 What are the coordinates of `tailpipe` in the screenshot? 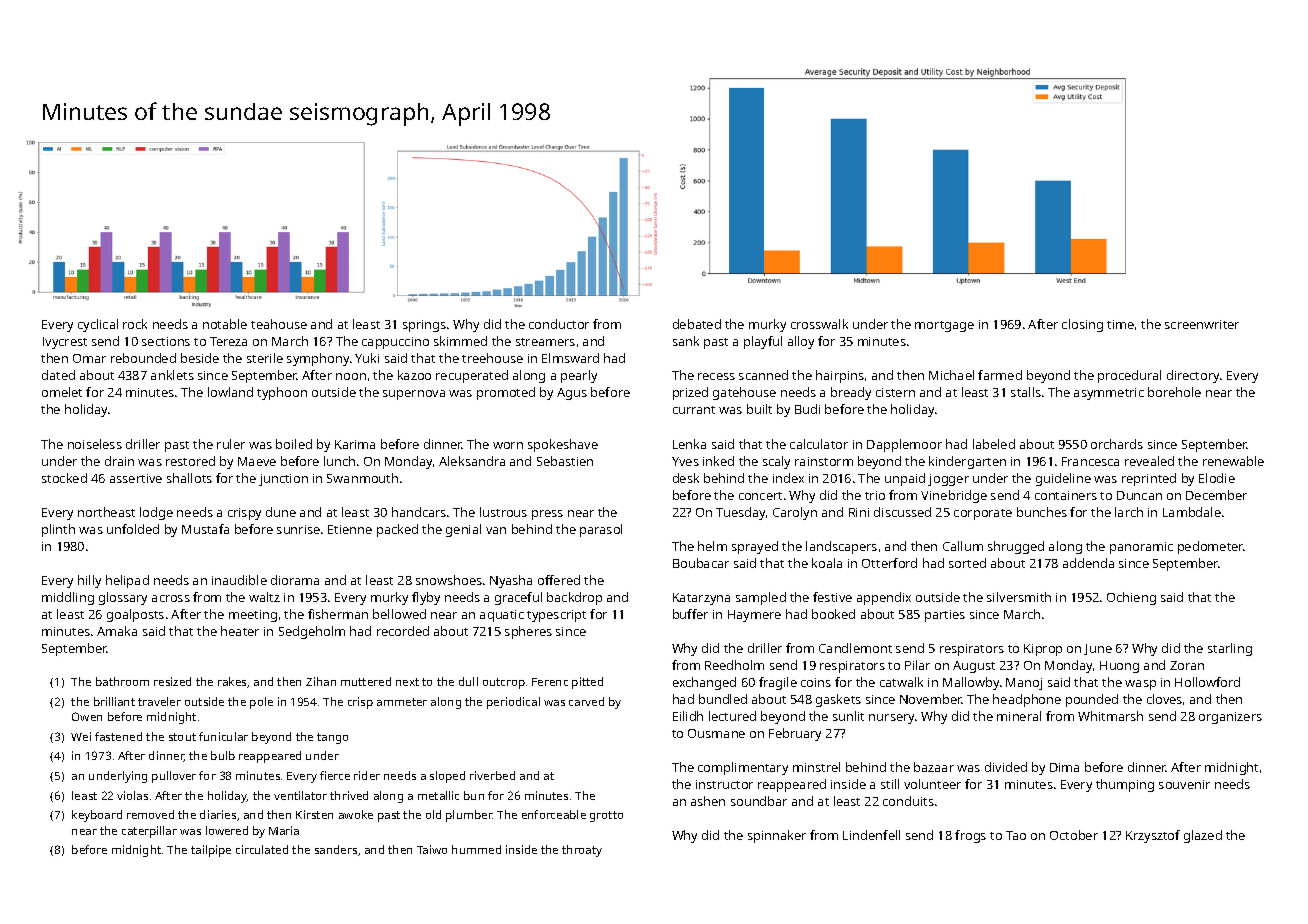 It's located at (211, 851).
